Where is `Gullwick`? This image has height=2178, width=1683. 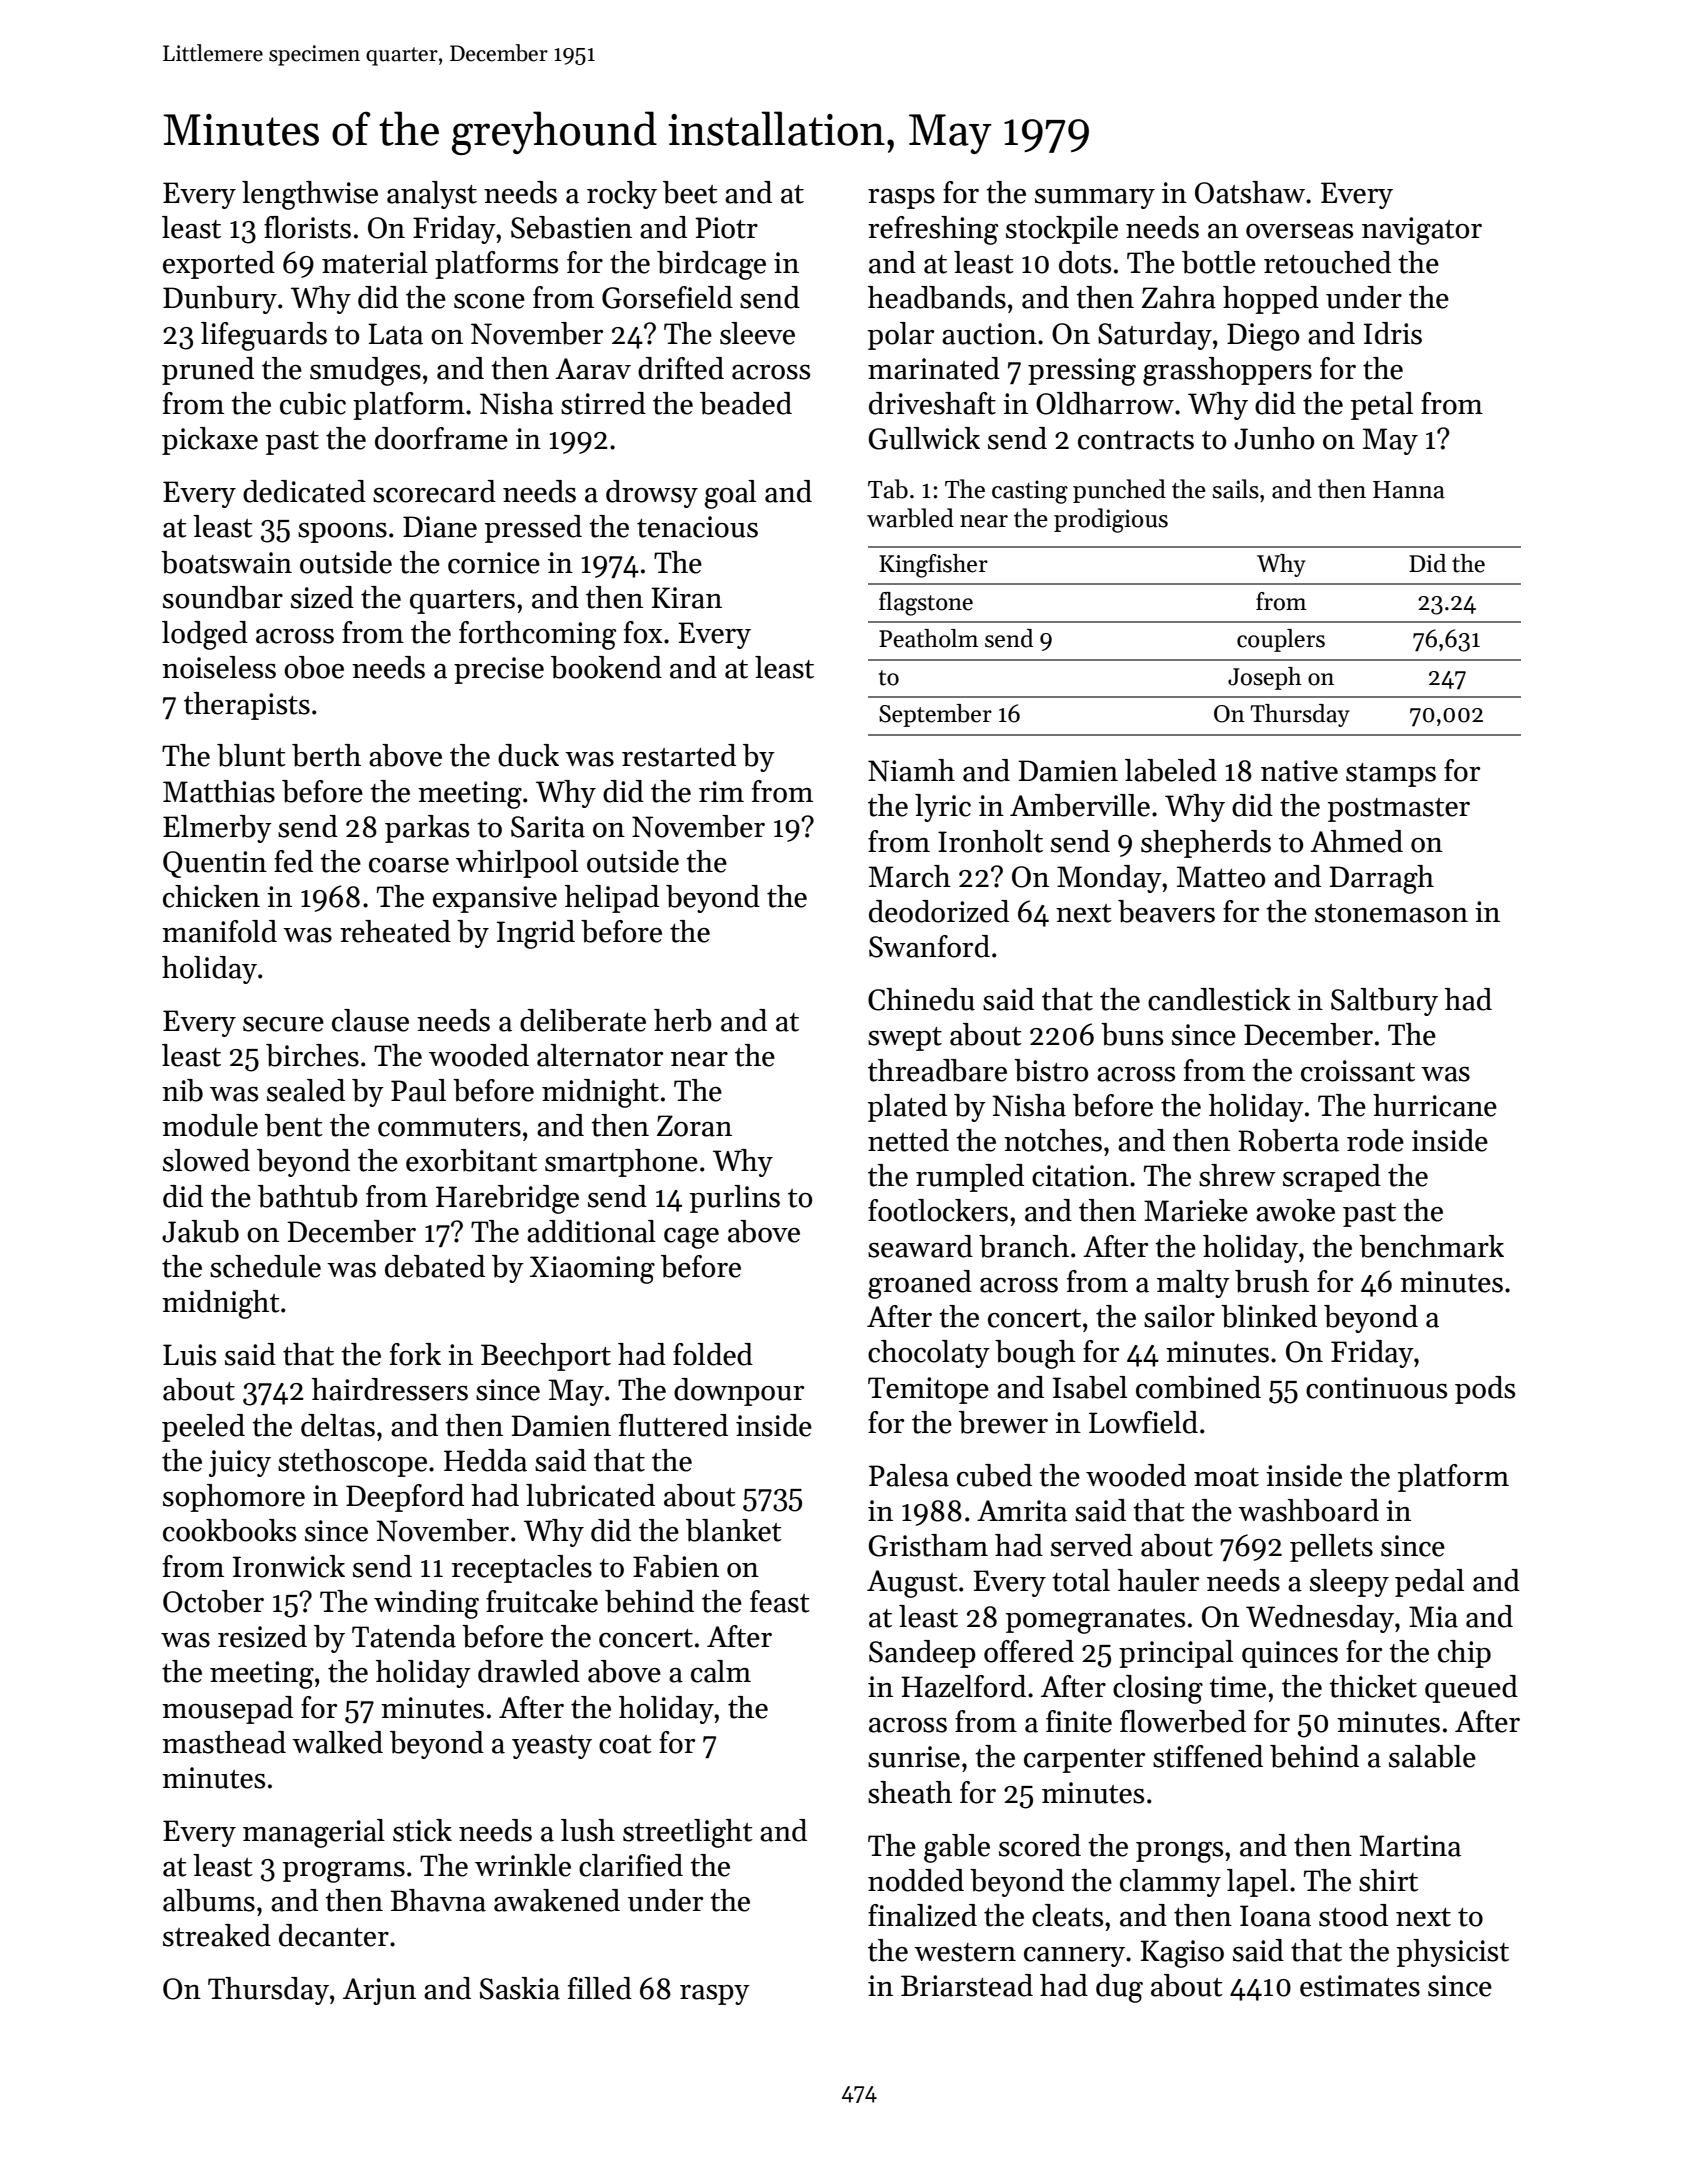 Gullwick is located at coordinates (924, 438).
